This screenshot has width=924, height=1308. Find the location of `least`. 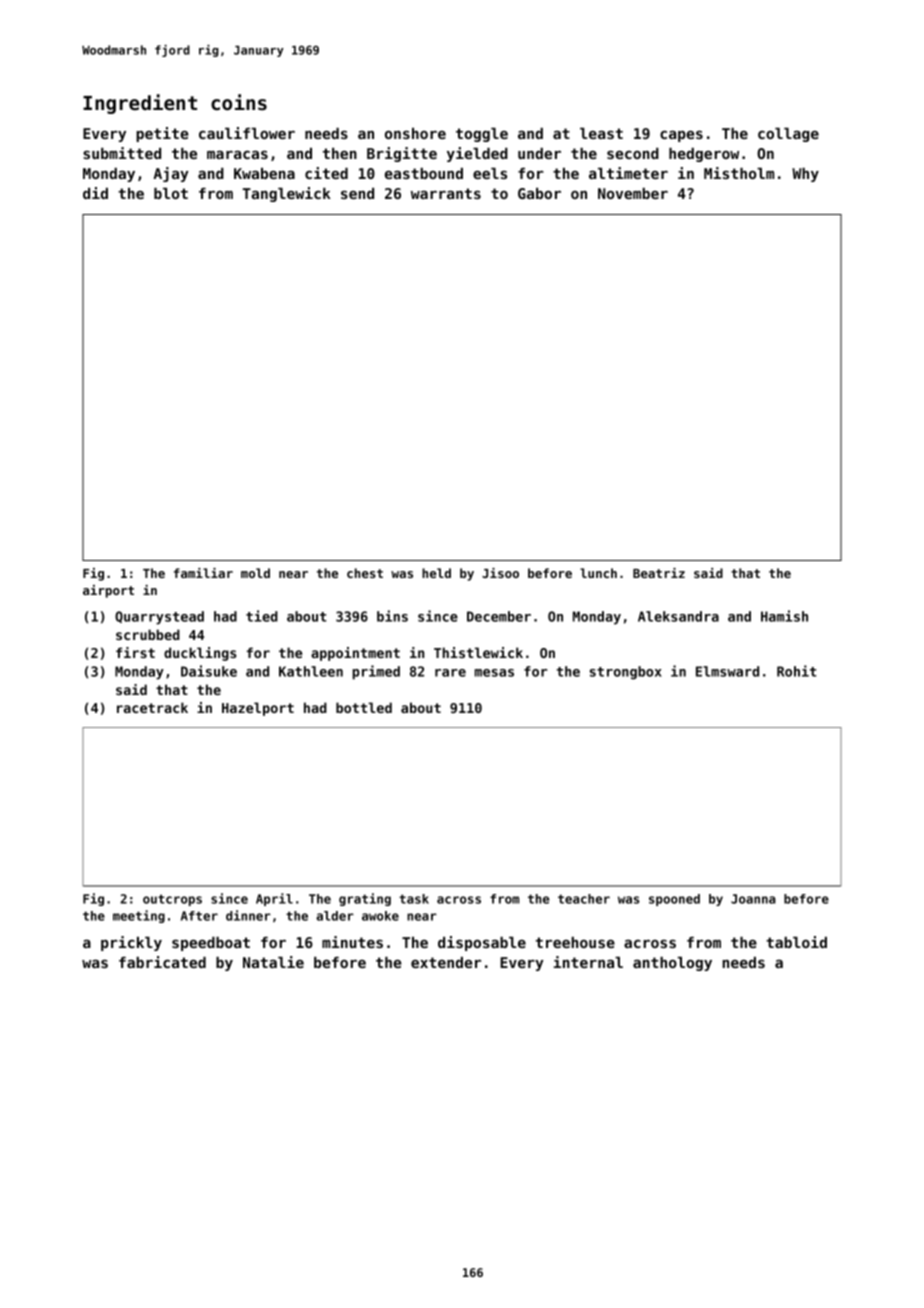

least is located at coordinates (601, 133).
